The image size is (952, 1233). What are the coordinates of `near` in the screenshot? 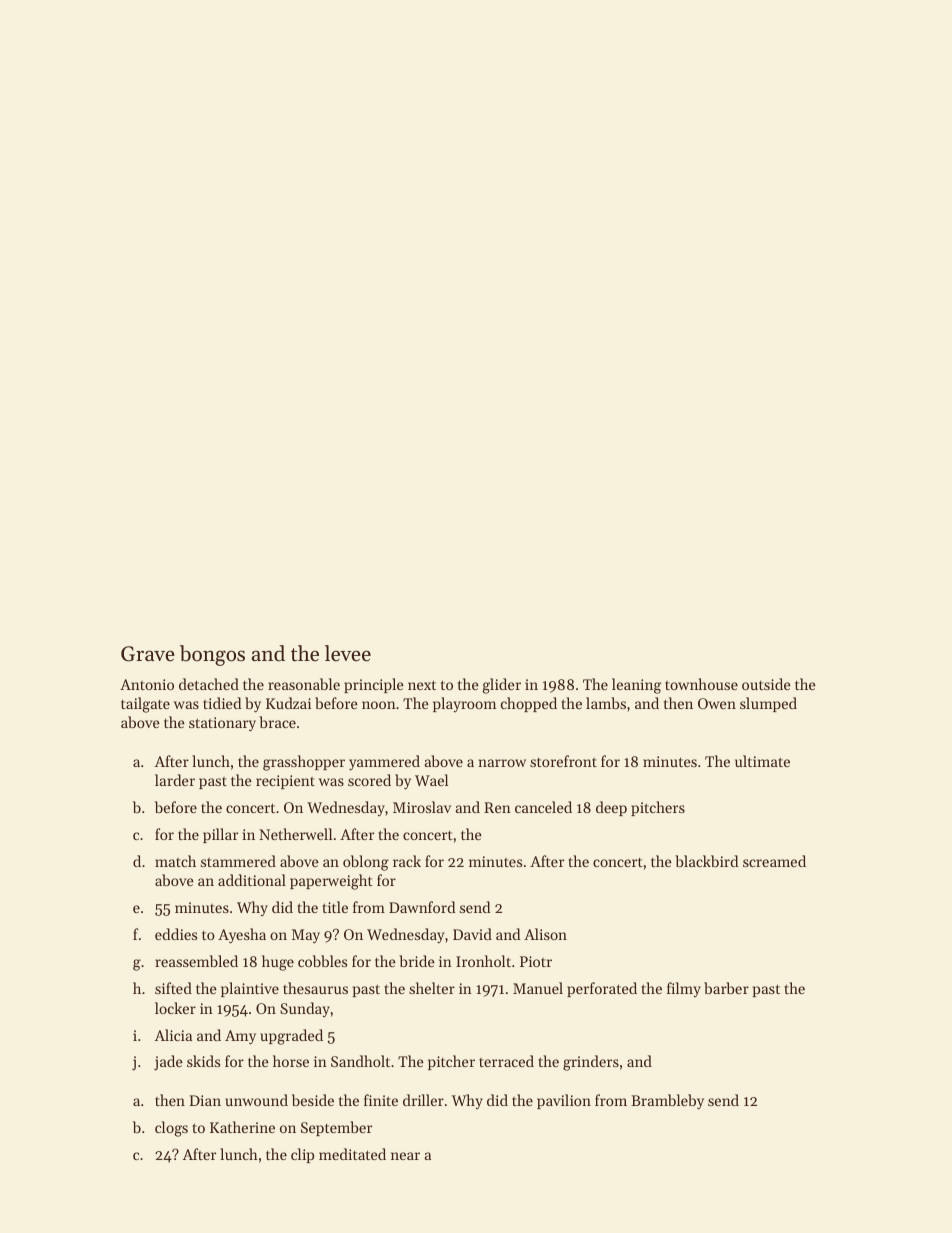 It's located at (405, 1156).
